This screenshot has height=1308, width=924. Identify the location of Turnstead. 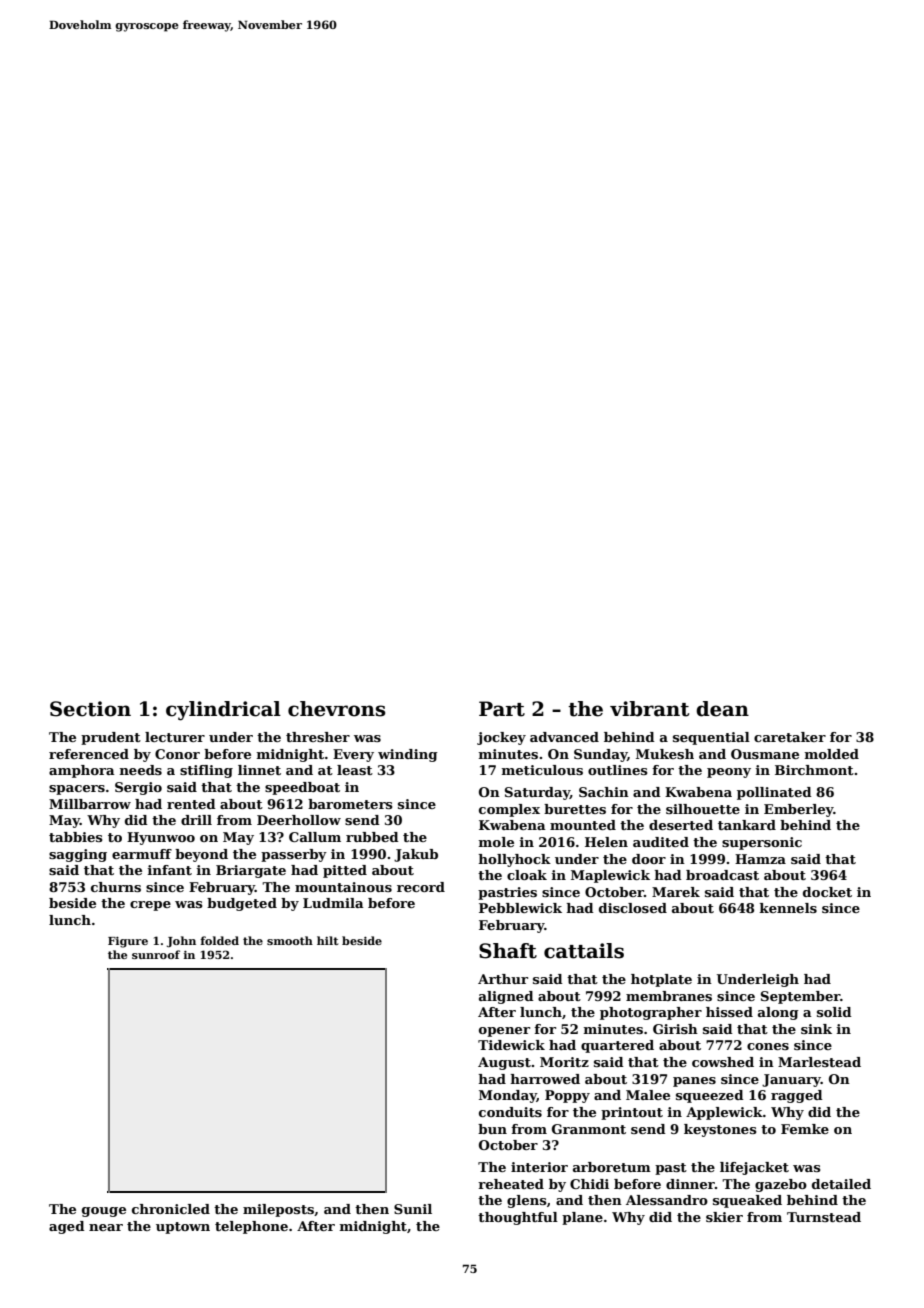
(824, 1217).
